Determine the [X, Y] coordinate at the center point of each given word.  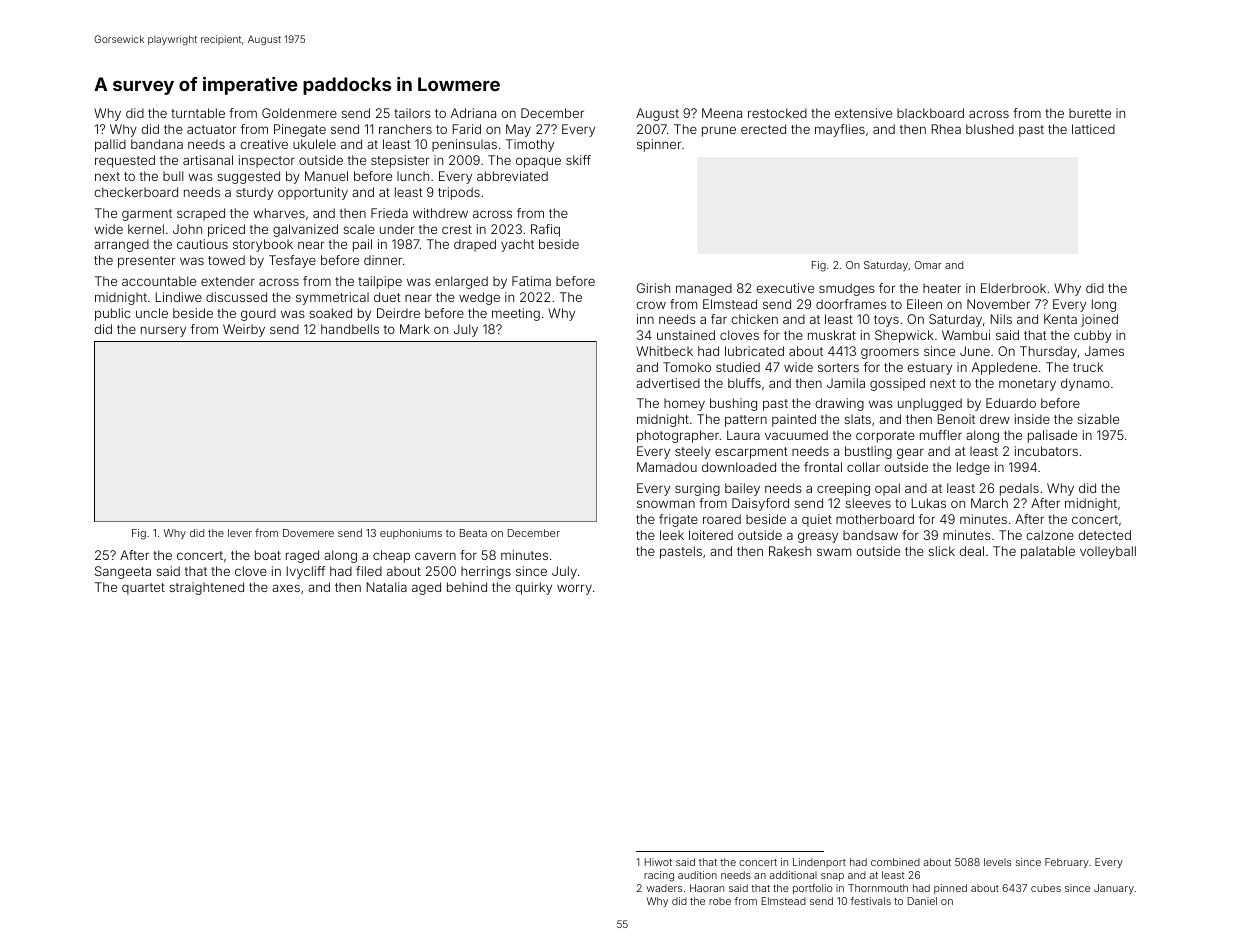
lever [240, 533]
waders [664, 888]
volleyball [1108, 552]
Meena [722, 113]
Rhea [946, 129]
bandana [157, 144]
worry [574, 589]
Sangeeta [123, 572]
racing [659, 876]
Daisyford [760, 504]
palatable [1048, 552]
